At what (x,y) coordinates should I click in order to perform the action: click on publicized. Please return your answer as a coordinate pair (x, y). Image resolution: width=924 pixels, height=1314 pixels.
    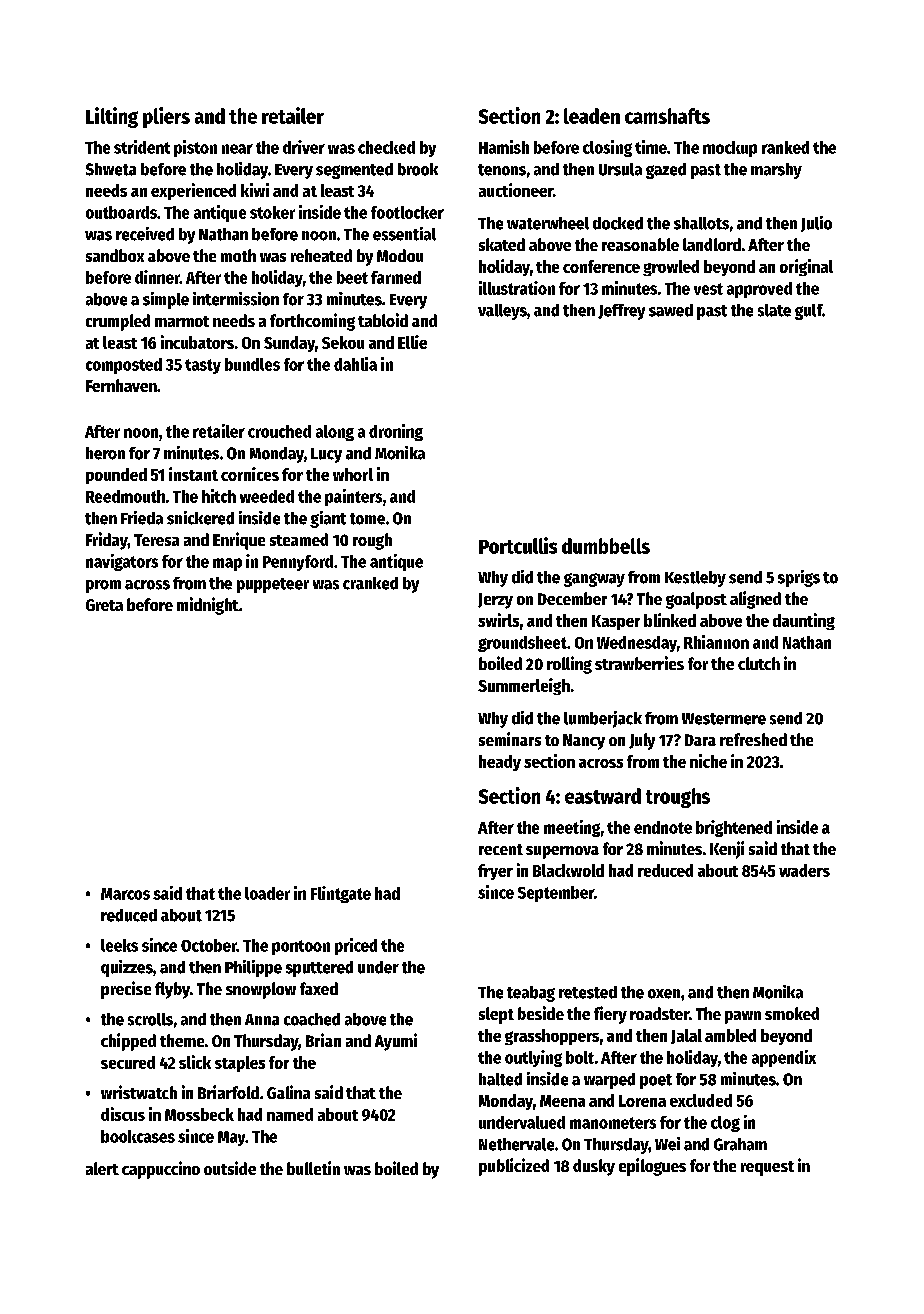
    Looking at the image, I should click on (514, 1167).
